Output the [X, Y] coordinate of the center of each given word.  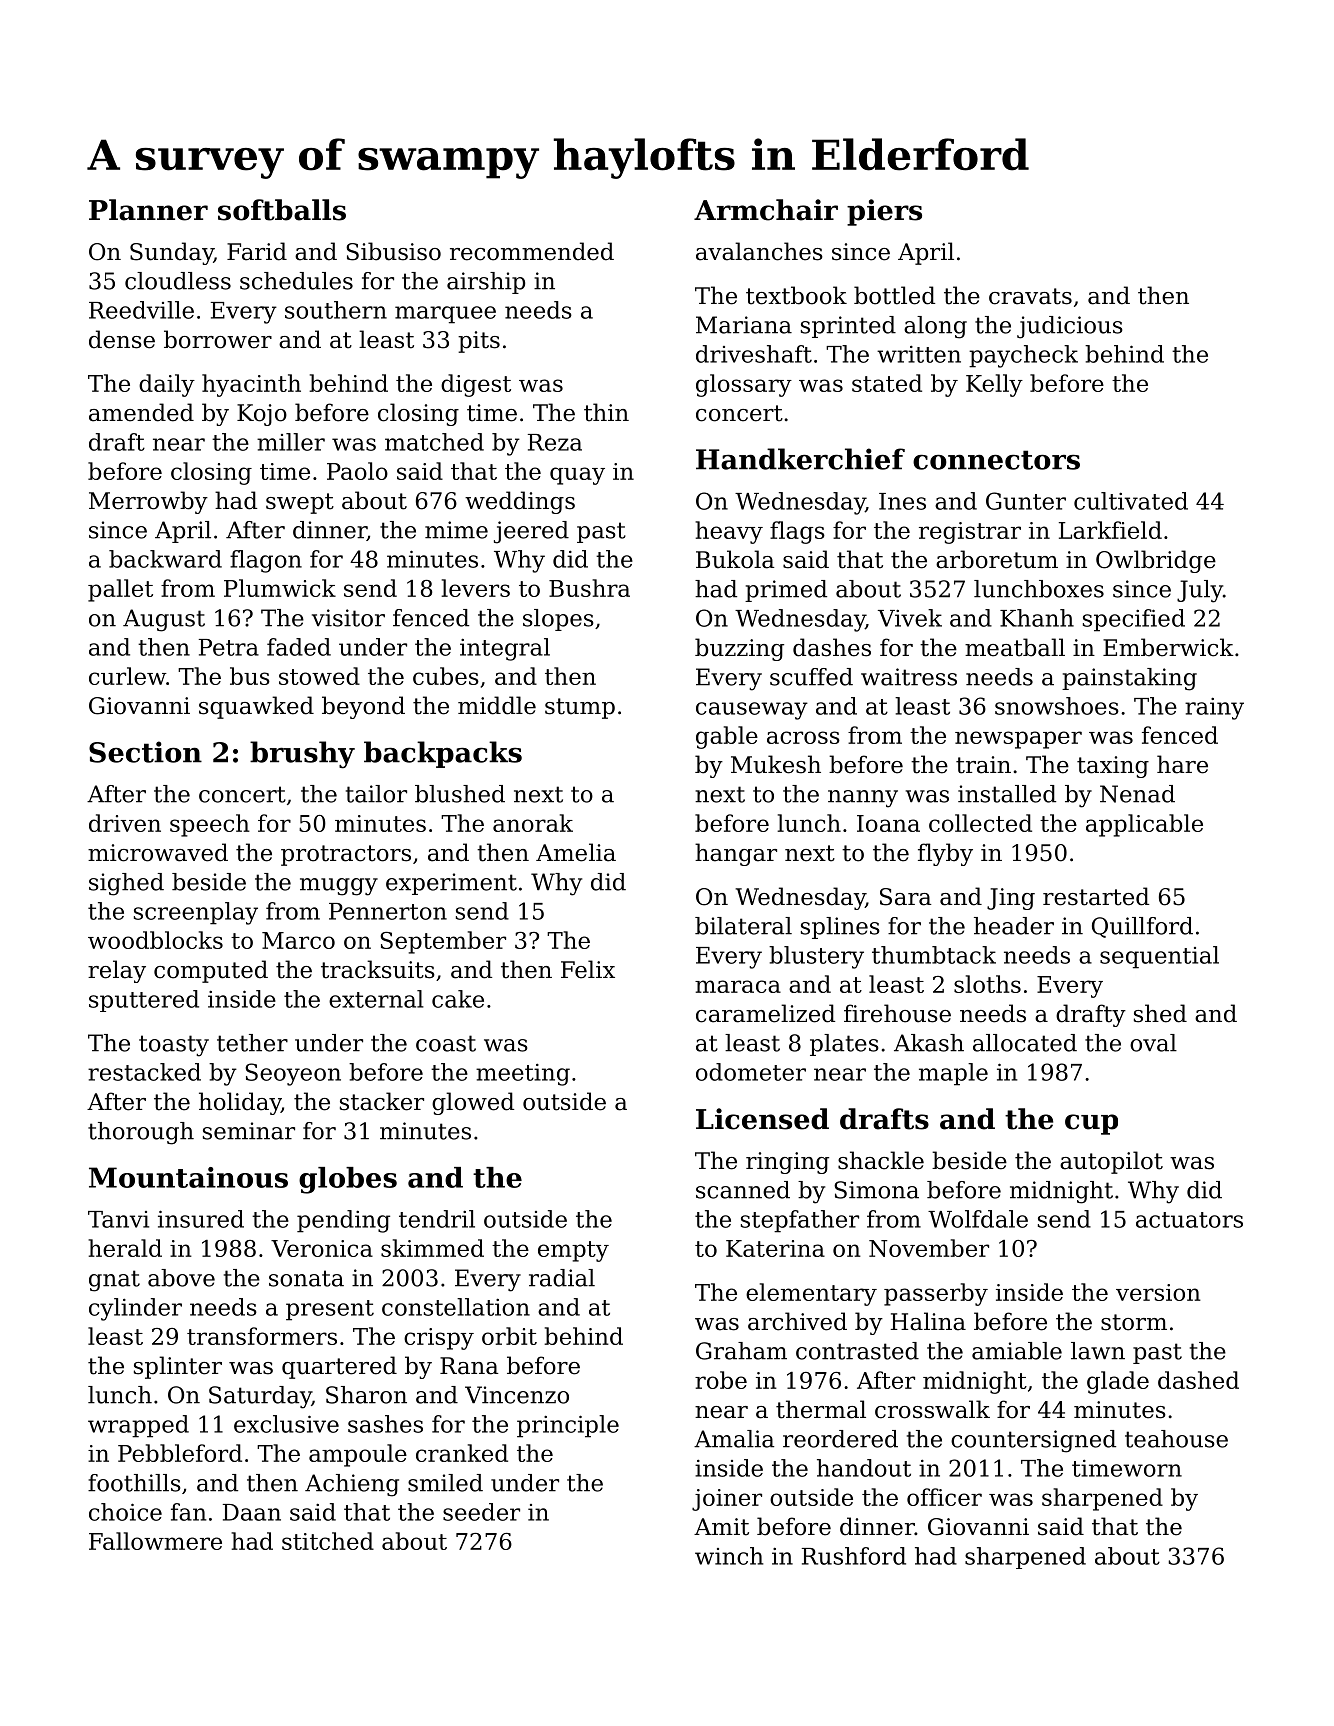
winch [729, 1556]
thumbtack [934, 955]
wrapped [138, 1426]
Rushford [854, 1556]
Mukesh [776, 764]
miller [291, 442]
